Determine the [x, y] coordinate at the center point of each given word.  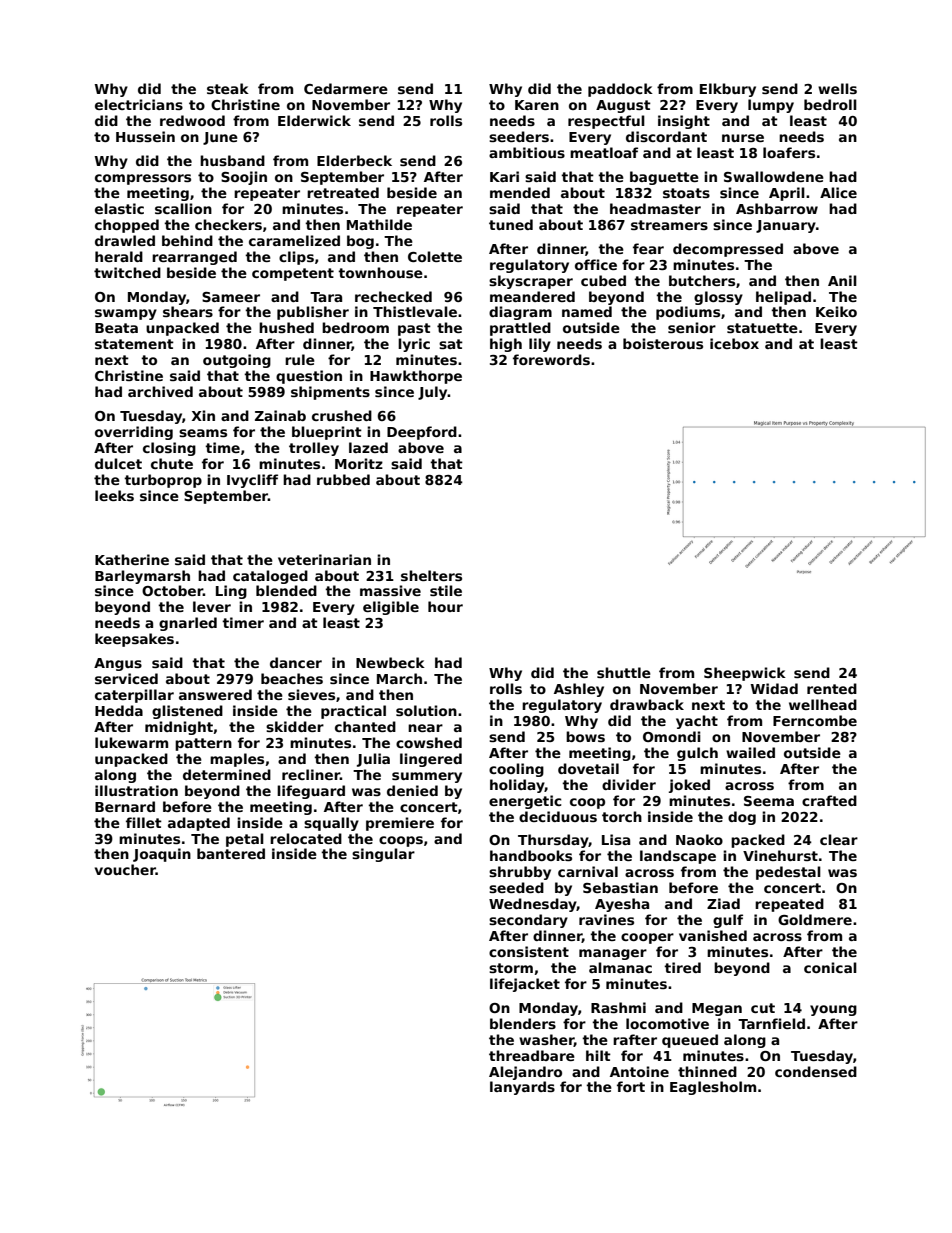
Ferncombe [815, 720]
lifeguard [311, 792]
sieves [311, 694]
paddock [620, 90]
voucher [125, 869]
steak [228, 88]
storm [511, 968]
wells [837, 88]
